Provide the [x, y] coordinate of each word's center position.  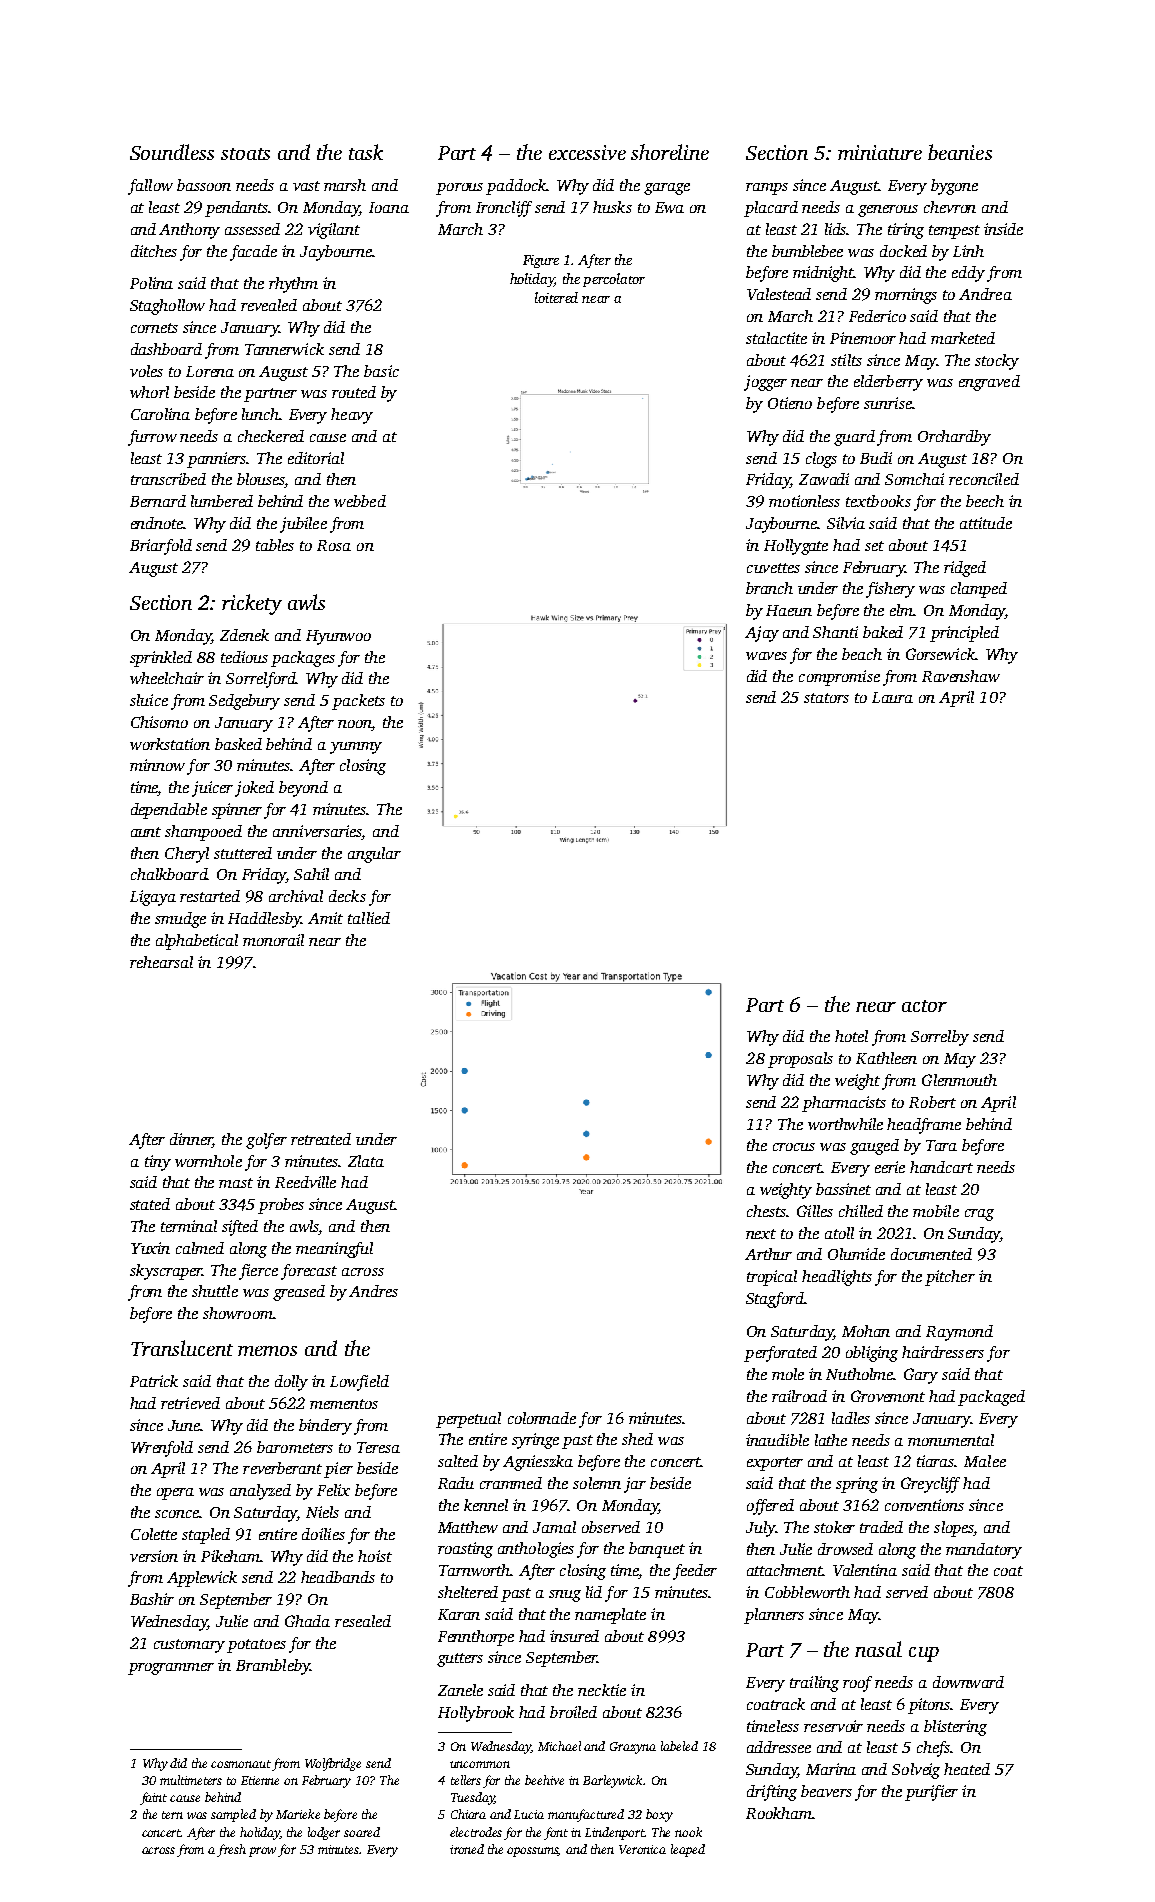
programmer [171, 1669]
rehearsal [161, 962]
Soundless [172, 152]
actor [924, 1006]
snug [565, 1596]
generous [888, 211]
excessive [587, 152]
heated [967, 1769]
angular [374, 855]
